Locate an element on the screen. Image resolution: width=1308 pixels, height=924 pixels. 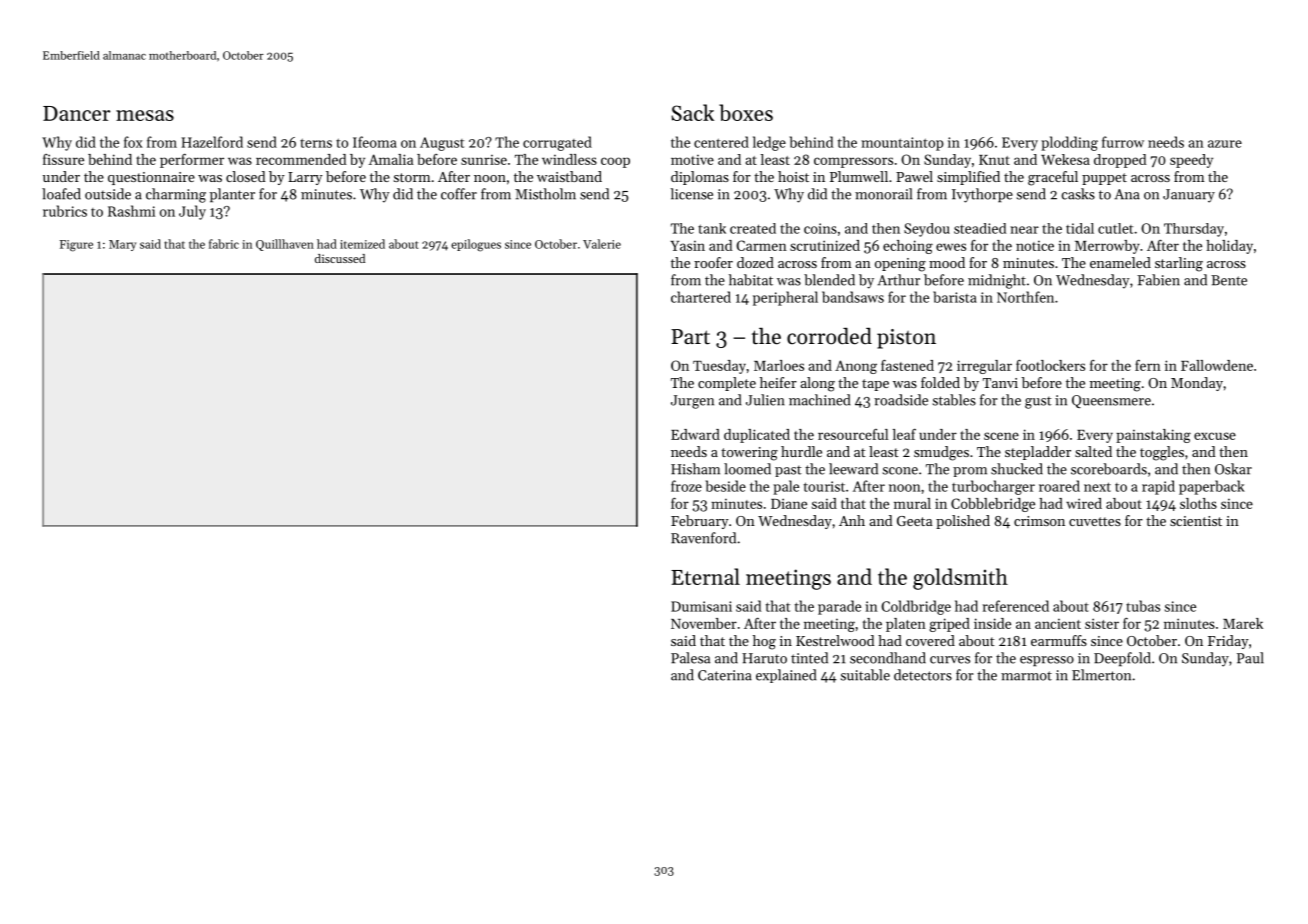
explained is located at coordinates (786, 676).
